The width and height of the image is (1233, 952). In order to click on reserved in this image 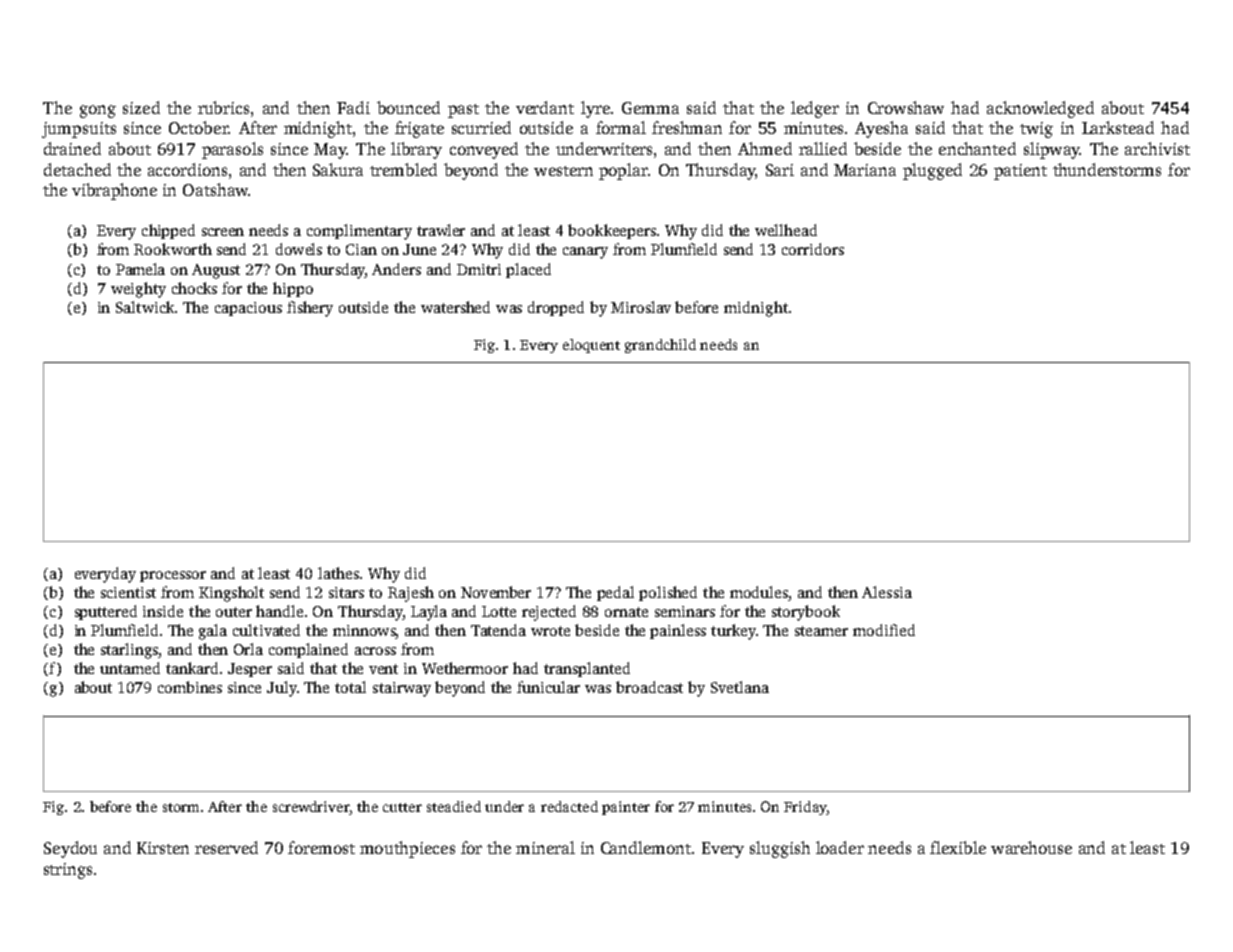, I will do `click(226, 847)`.
